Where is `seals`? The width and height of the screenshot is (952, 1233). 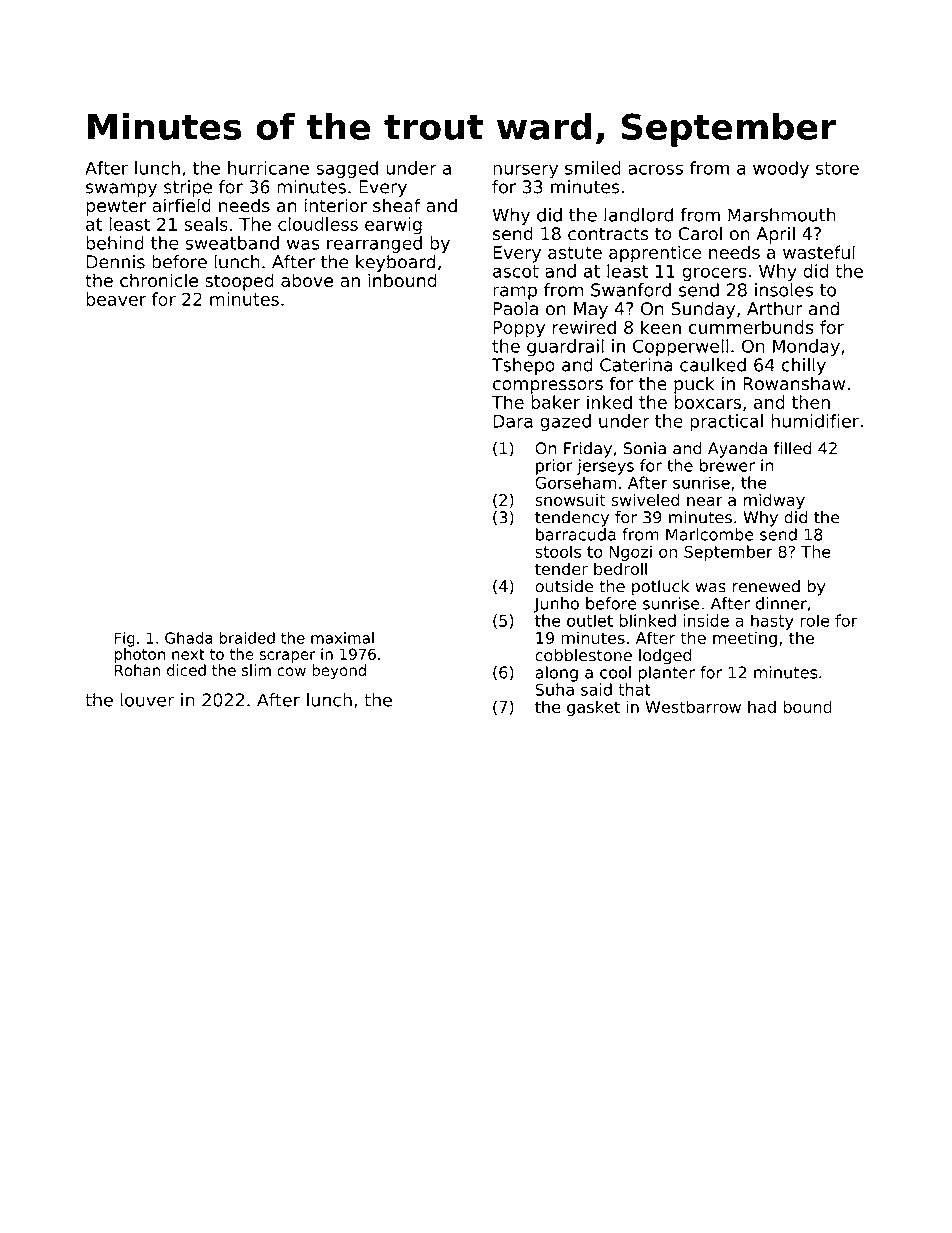
seals is located at coordinates (206, 224).
